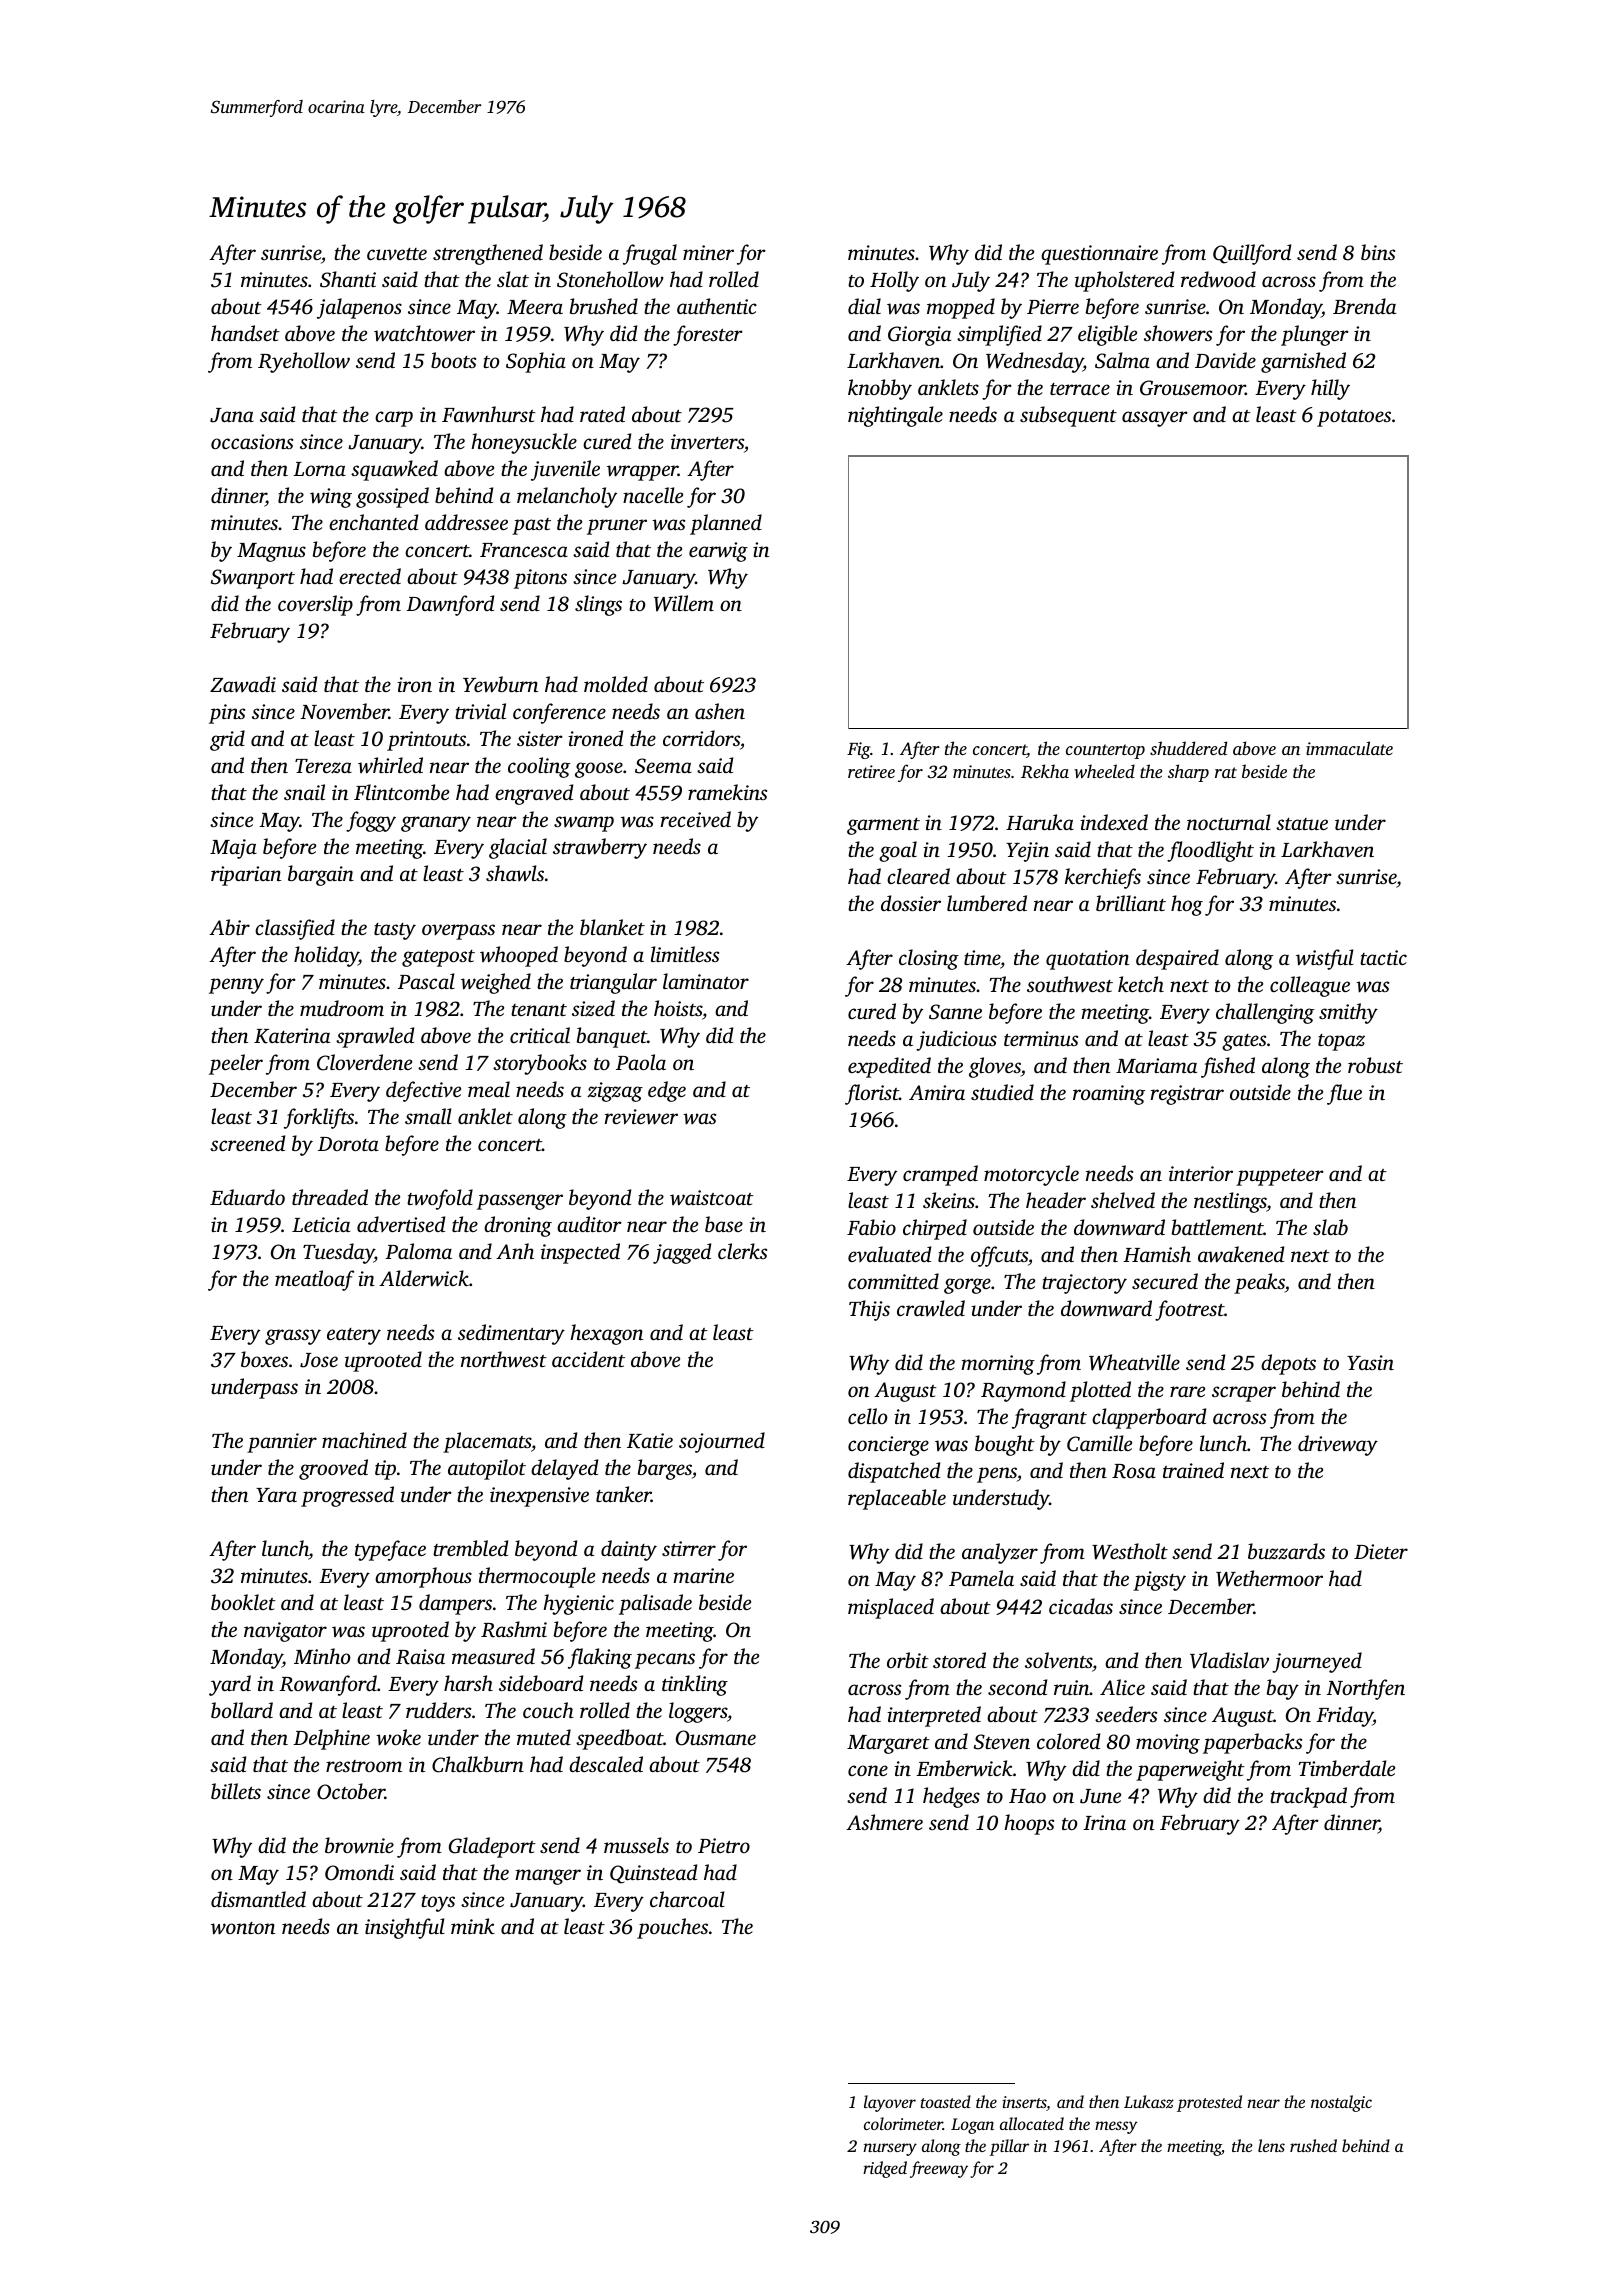 This page has width=1620, height=2292. What do you see at coordinates (1381, 1551) in the page?
I see `Dieter` at bounding box center [1381, 1551].
